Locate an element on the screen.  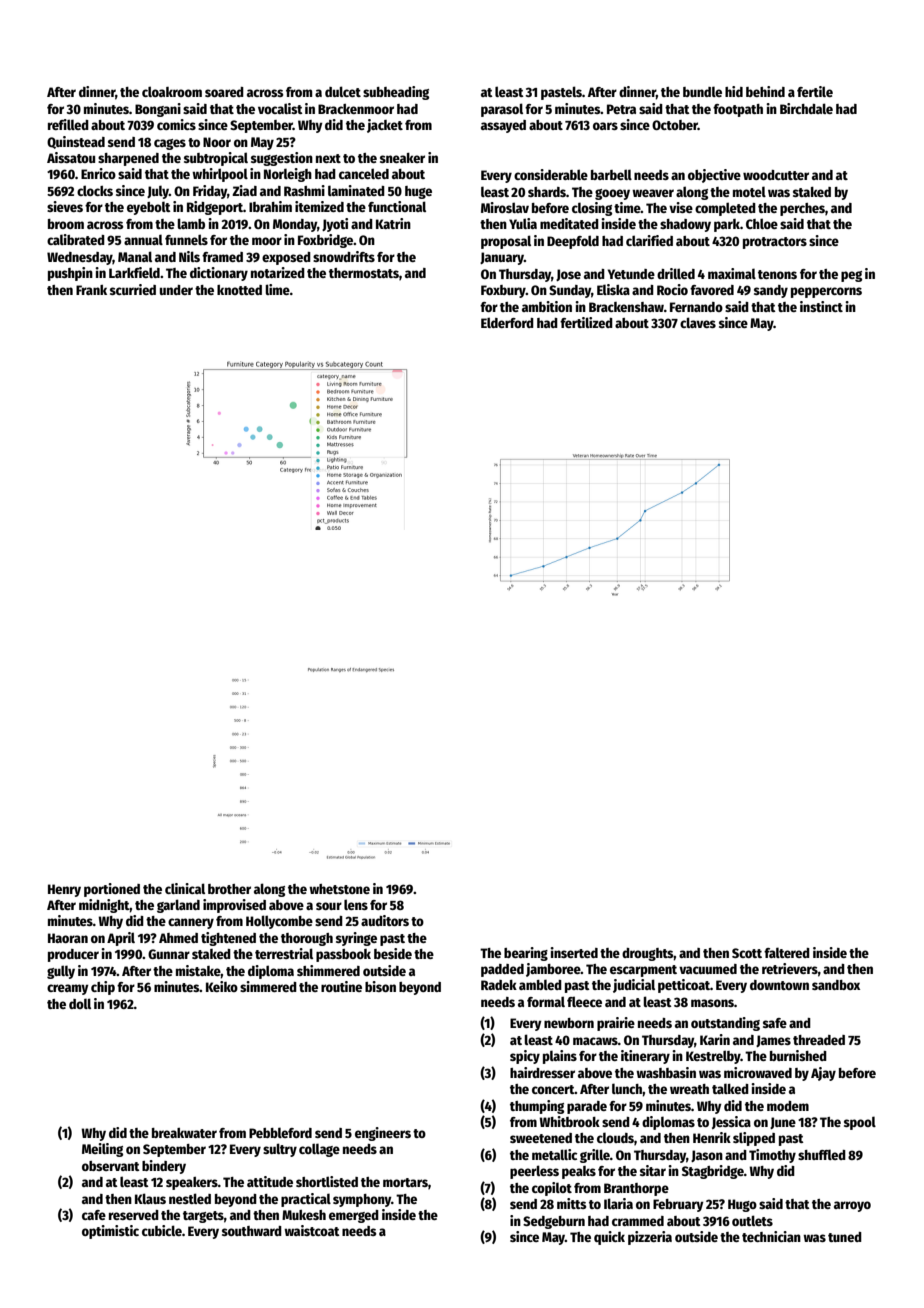
masons is located at coordinates (712, 1003).
